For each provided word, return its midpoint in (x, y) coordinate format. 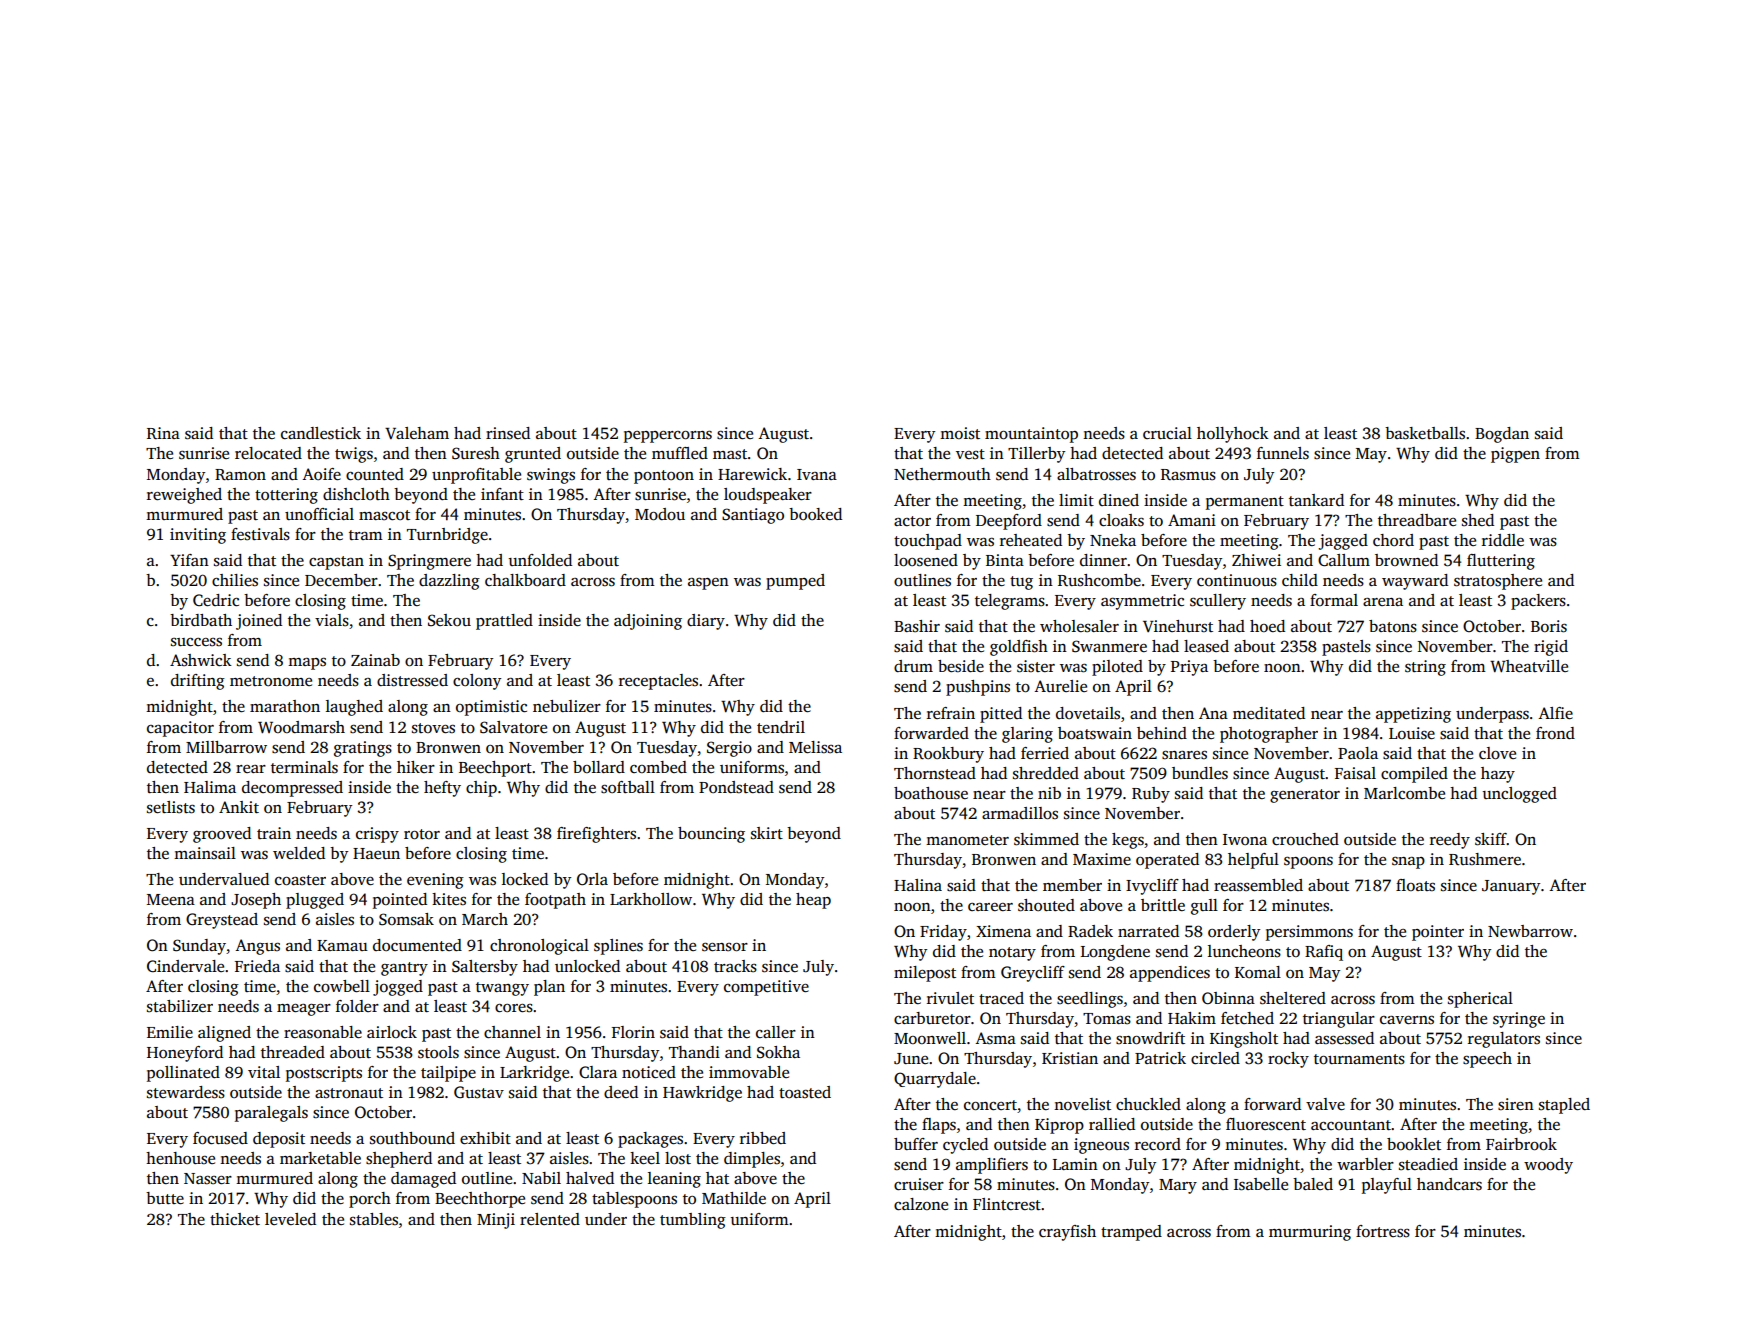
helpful (1253, 861)
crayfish (1067, 1233)
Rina (163, 433)
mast (730, 454)
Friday (943, 933)
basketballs (1425, 433)
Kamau (342, 945)
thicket (235, 1219)
